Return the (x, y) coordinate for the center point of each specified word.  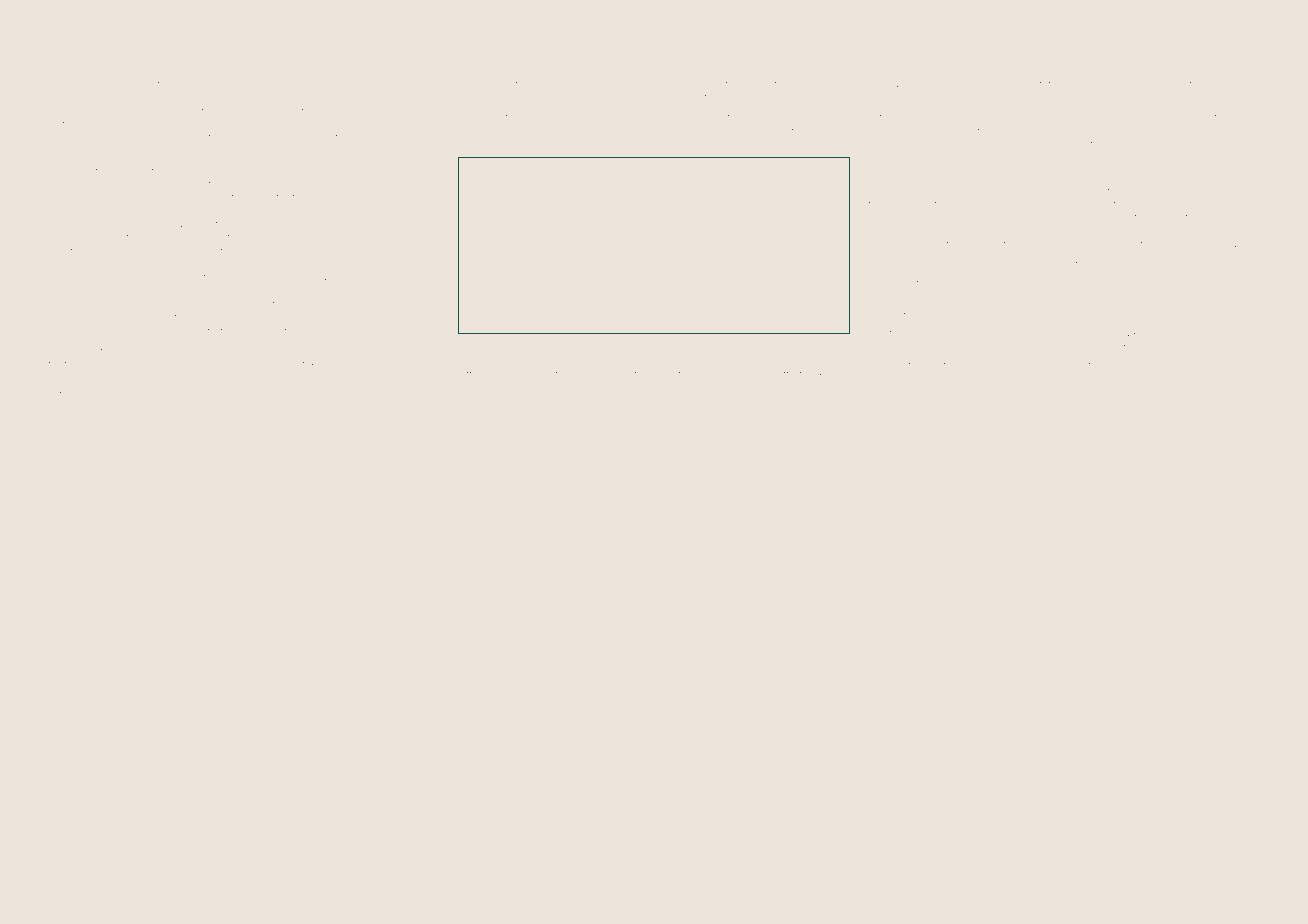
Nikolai (907, 265)
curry (346, 174)
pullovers (340, 306)
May (1200, 206)
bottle (238, 391)
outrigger (671, 87)
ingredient (172, 239)
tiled (999, 85)
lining (88, 87)
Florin (883, 177)
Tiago (883, 233)
